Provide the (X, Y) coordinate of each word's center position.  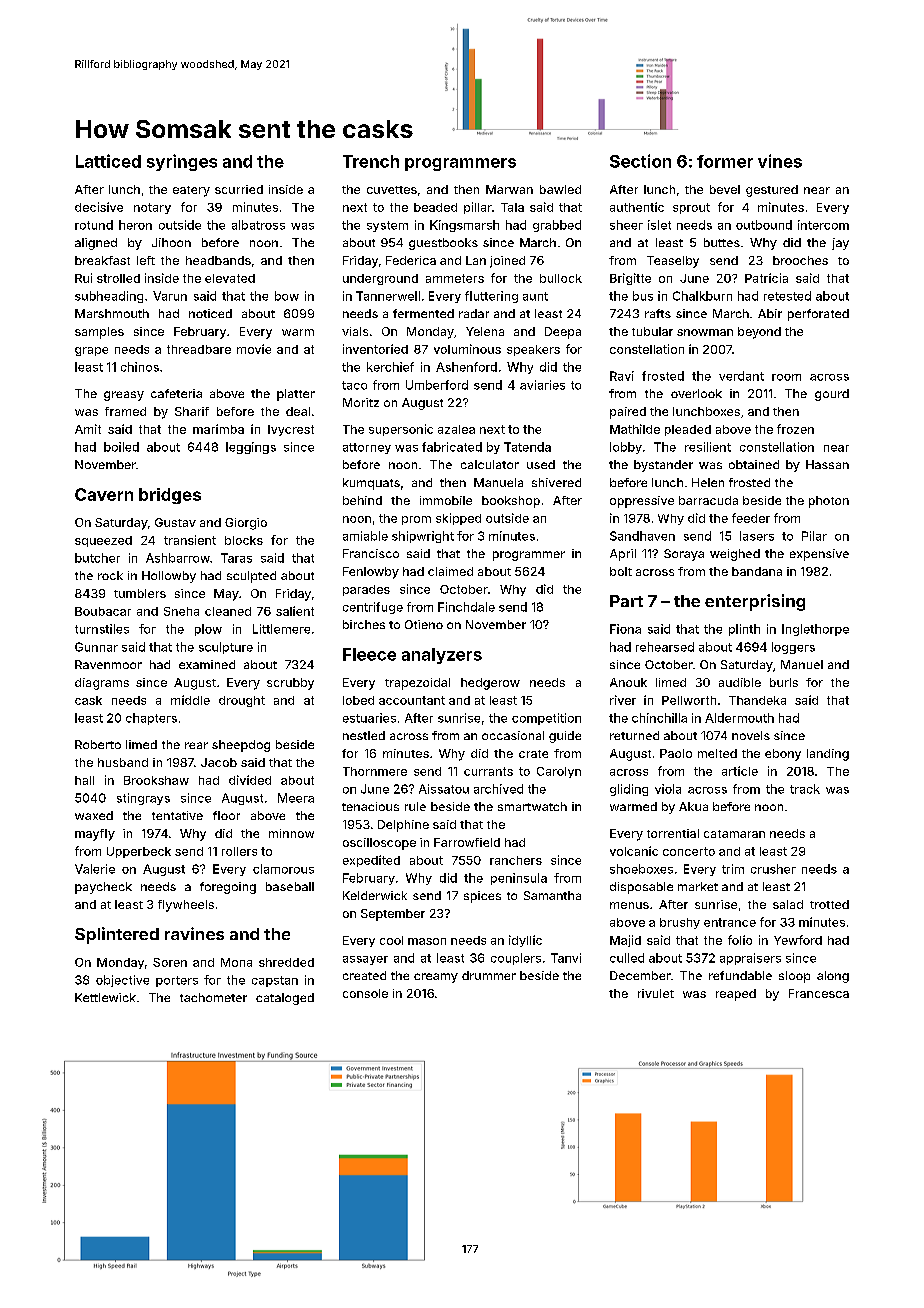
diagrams (102, 684)
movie (254, 349)
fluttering (491, 297)
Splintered (117, 935)
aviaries (542, 385)
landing (828, 755)
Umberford (437, 385)
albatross (258, 225)
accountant (412, 700)
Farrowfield (467, 842)
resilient (708, 447)
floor (226, 815)
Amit (88, 429)
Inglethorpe (815, 630)
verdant (741, 376)
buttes (722, 242)
